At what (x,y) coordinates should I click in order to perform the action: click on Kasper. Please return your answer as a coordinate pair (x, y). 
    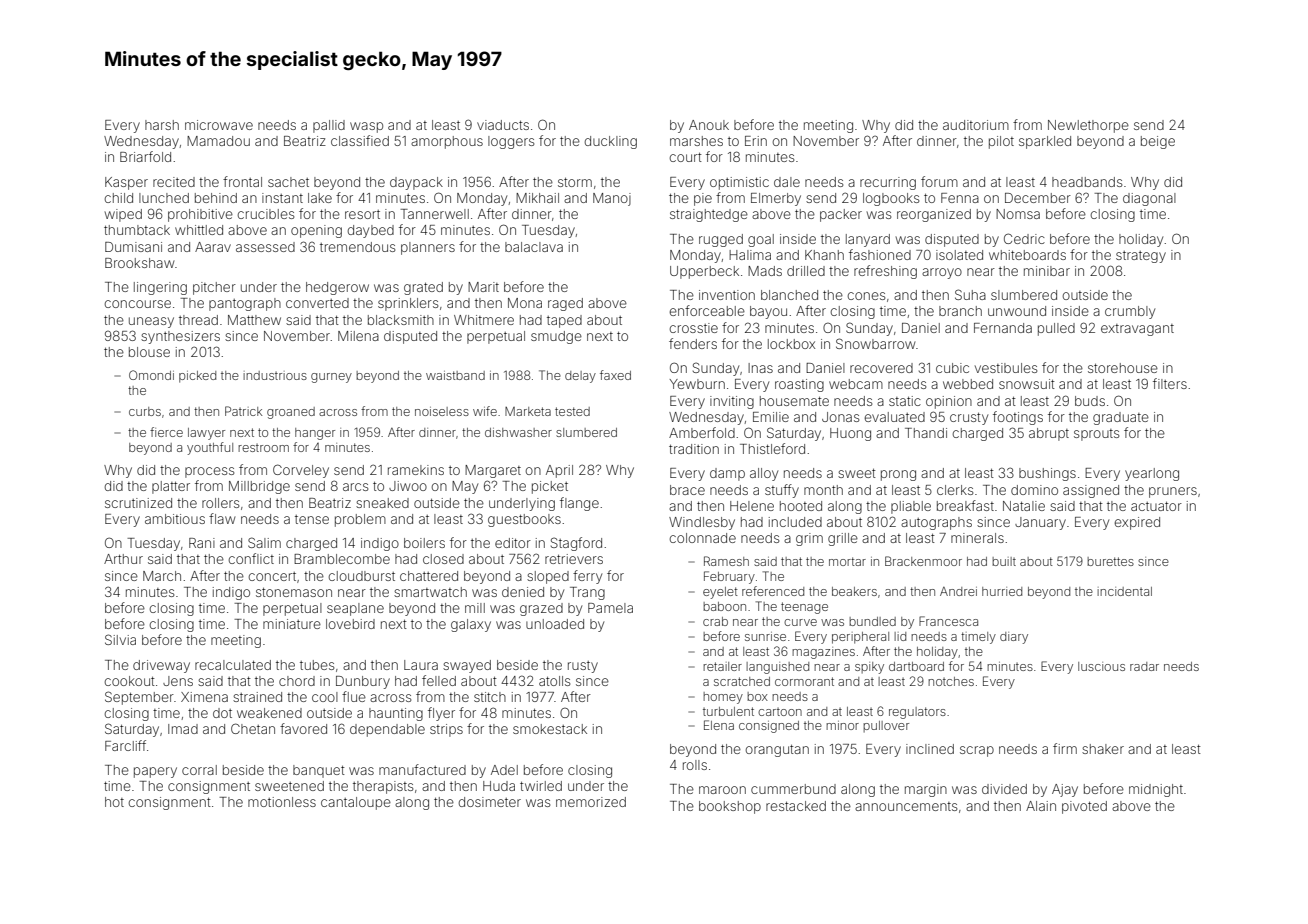
    Looking at the image, I should click on (126, 183).
